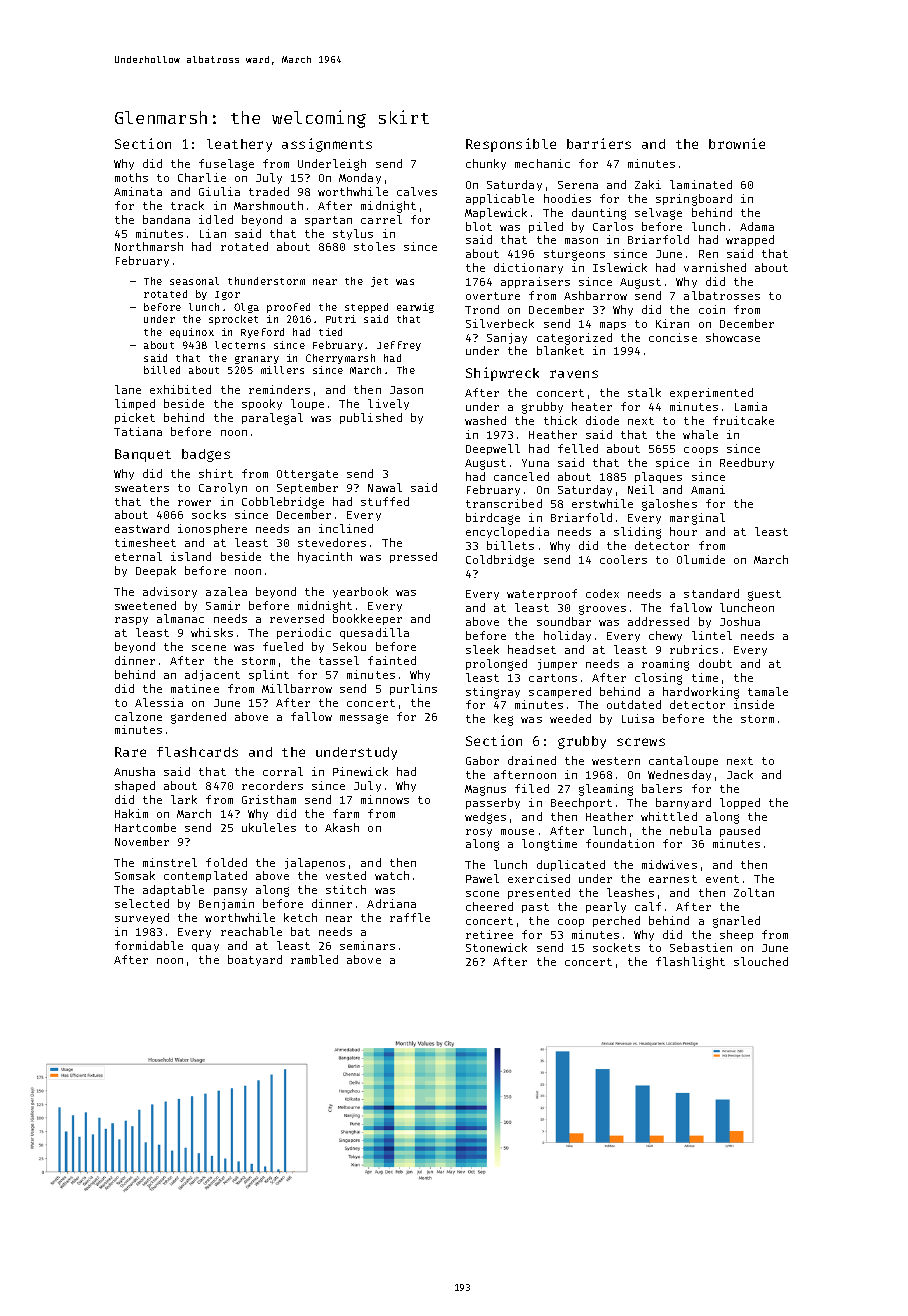  Describe the element at coordinates (385, 799) in the screenshot. I see `minnows` at that location.
